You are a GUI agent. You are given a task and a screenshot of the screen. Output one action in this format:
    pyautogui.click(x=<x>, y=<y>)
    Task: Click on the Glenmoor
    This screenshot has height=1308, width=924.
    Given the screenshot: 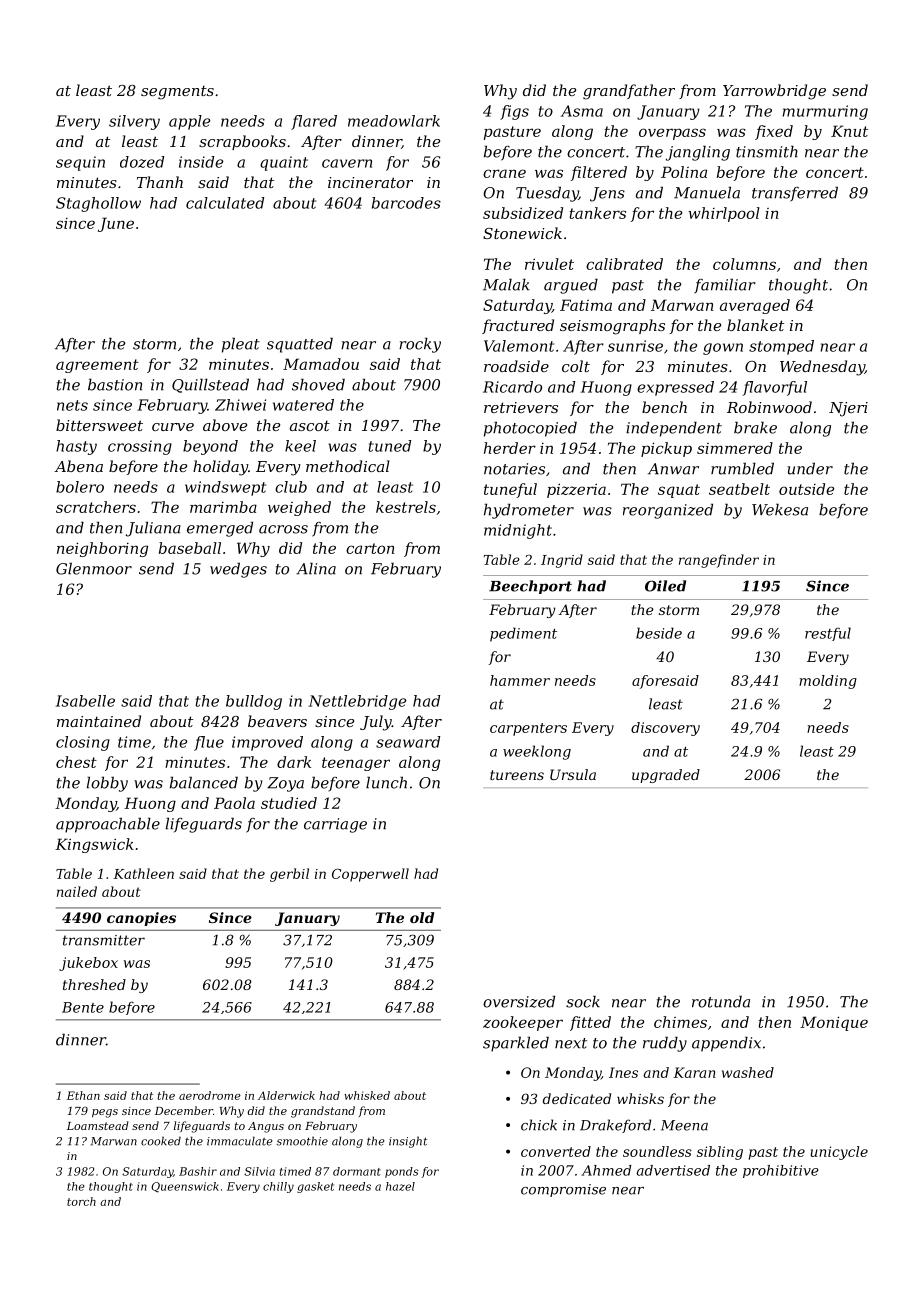 What is the action you would take?
    pyautogui.click(x=94, y=568)
